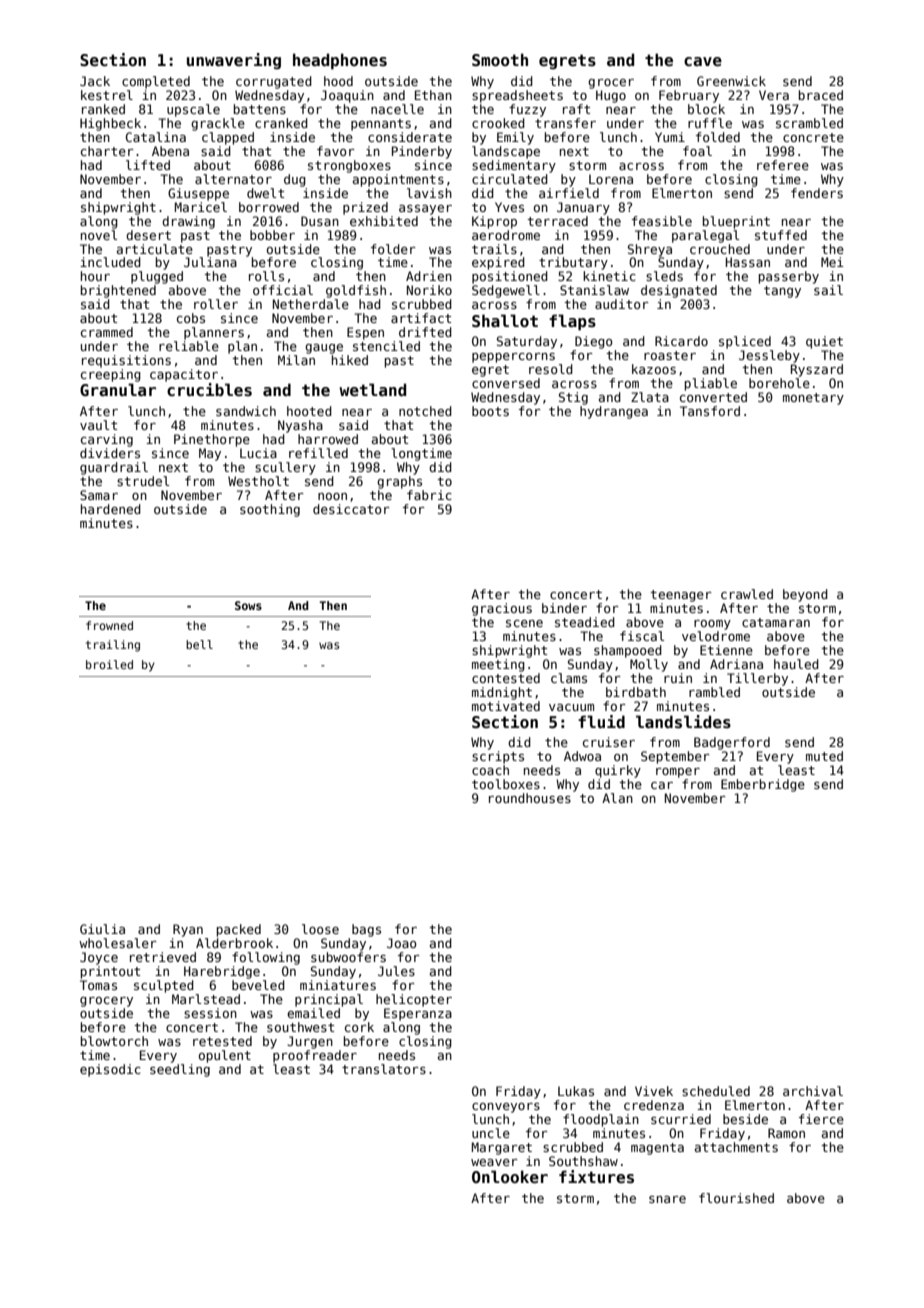 The height and width of the image is (1308, 924). What do you see at coordinates (667, 1199) in the image?
I see `snare` at bounding box center [667, 1199].
